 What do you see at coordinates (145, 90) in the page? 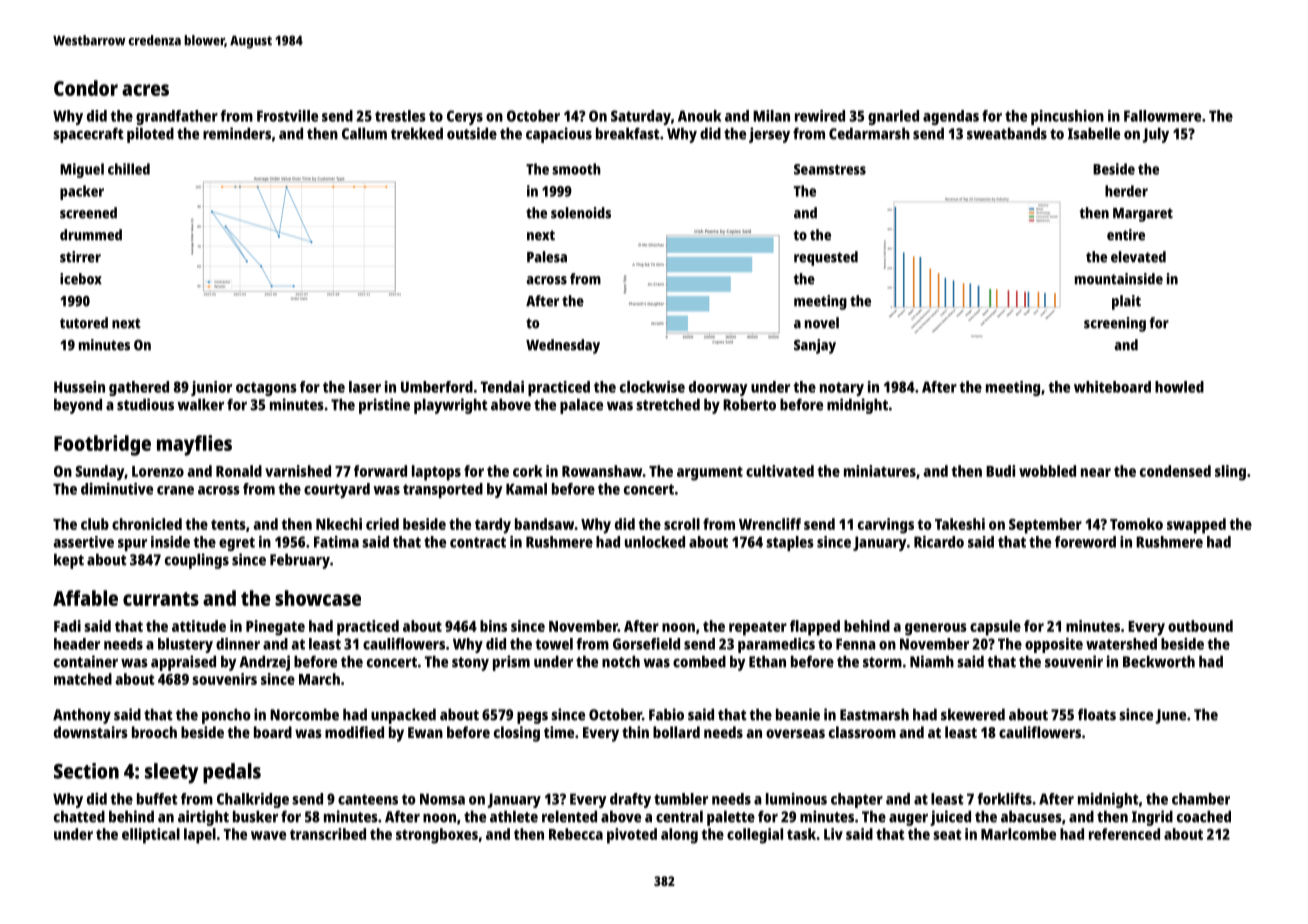
I see `acres` at bounding box center [145, 90].
